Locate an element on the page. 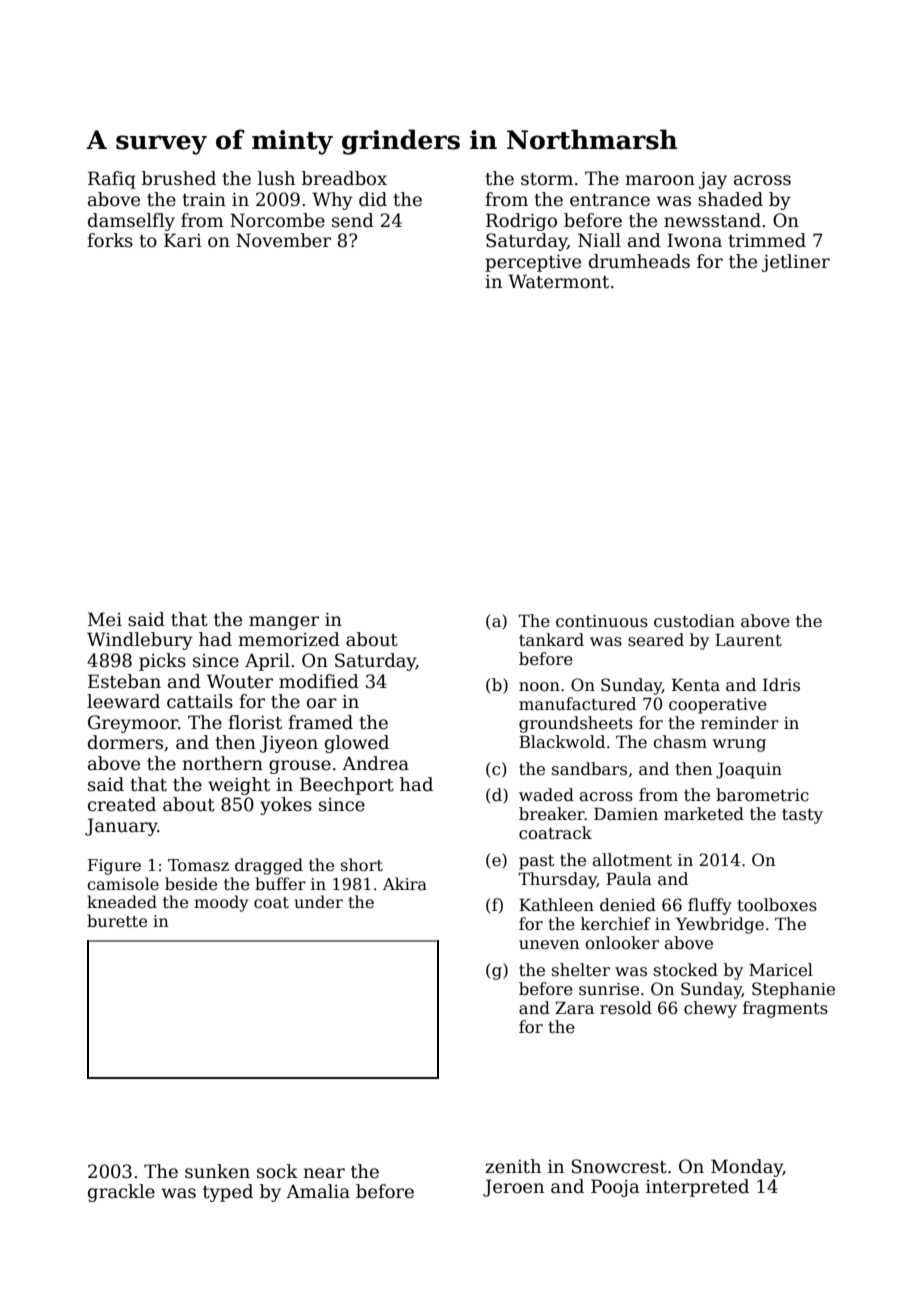  short is located at coordinates (362, 865).
